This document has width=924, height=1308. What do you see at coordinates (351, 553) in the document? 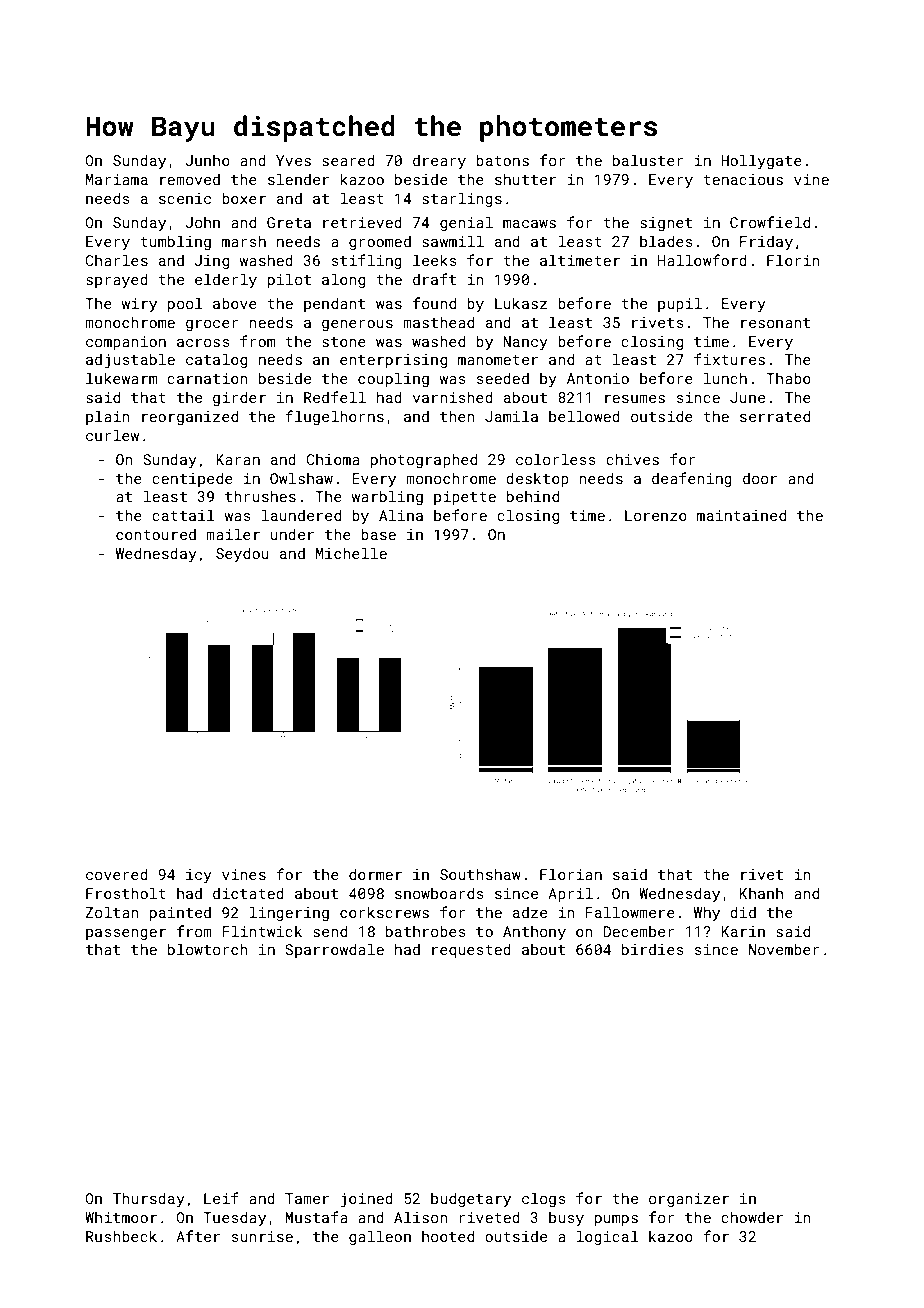
I see `Michelle` at bounding box center [351, 553].
